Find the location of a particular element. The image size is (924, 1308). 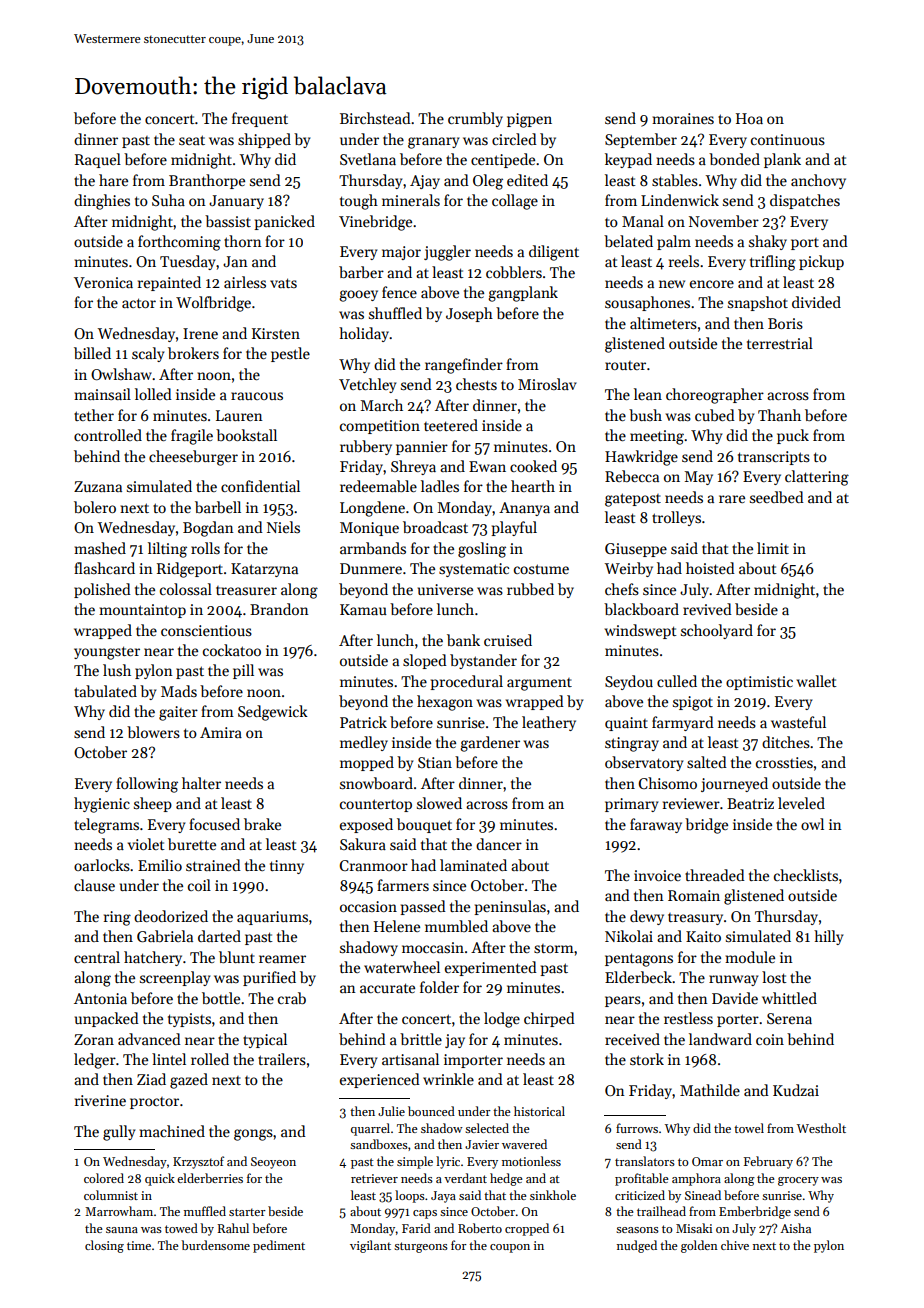

cockatoo is located at coordinates (232, 650).
